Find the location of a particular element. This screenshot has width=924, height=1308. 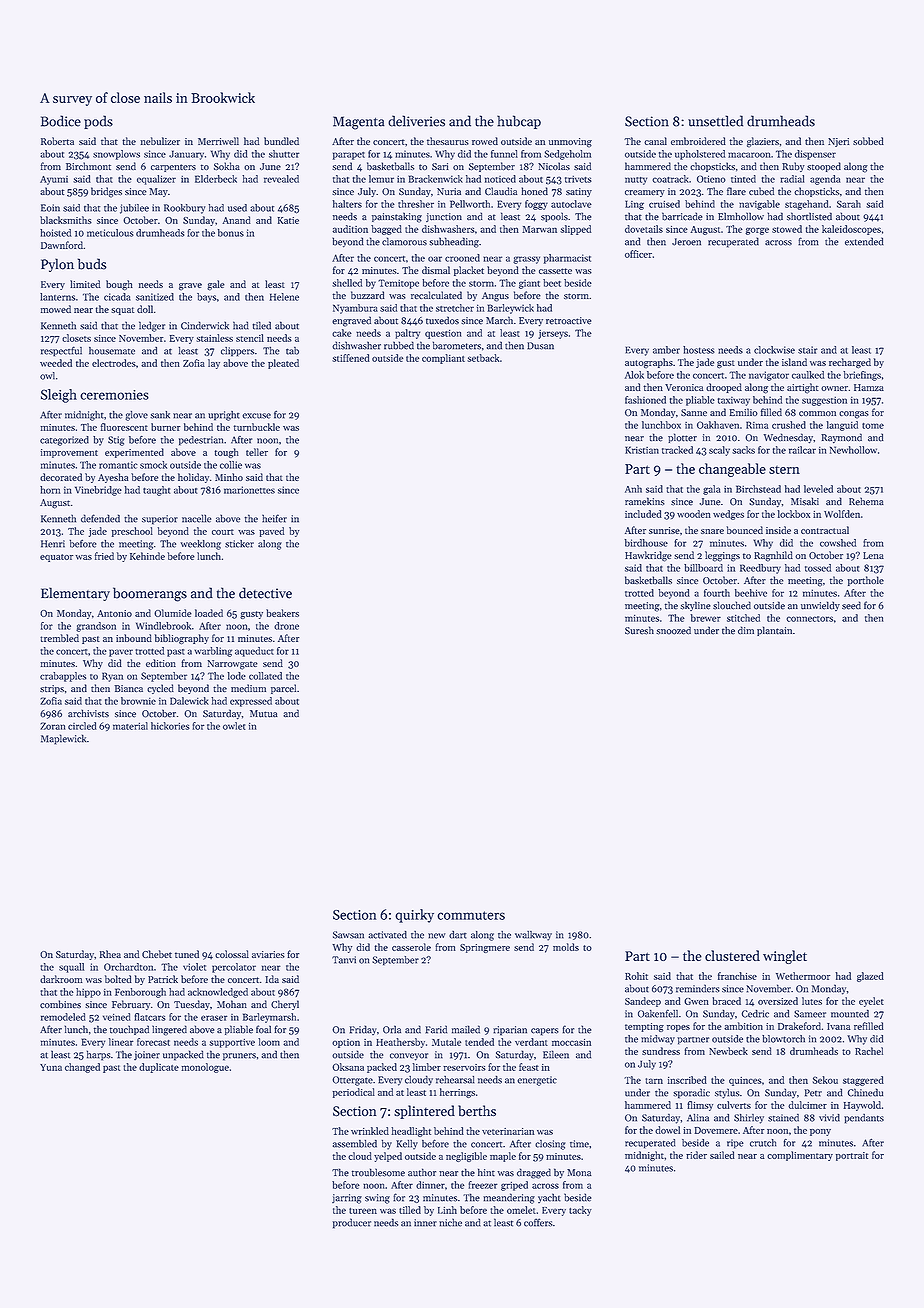

snoozed is located at coordinates (673, 630).
